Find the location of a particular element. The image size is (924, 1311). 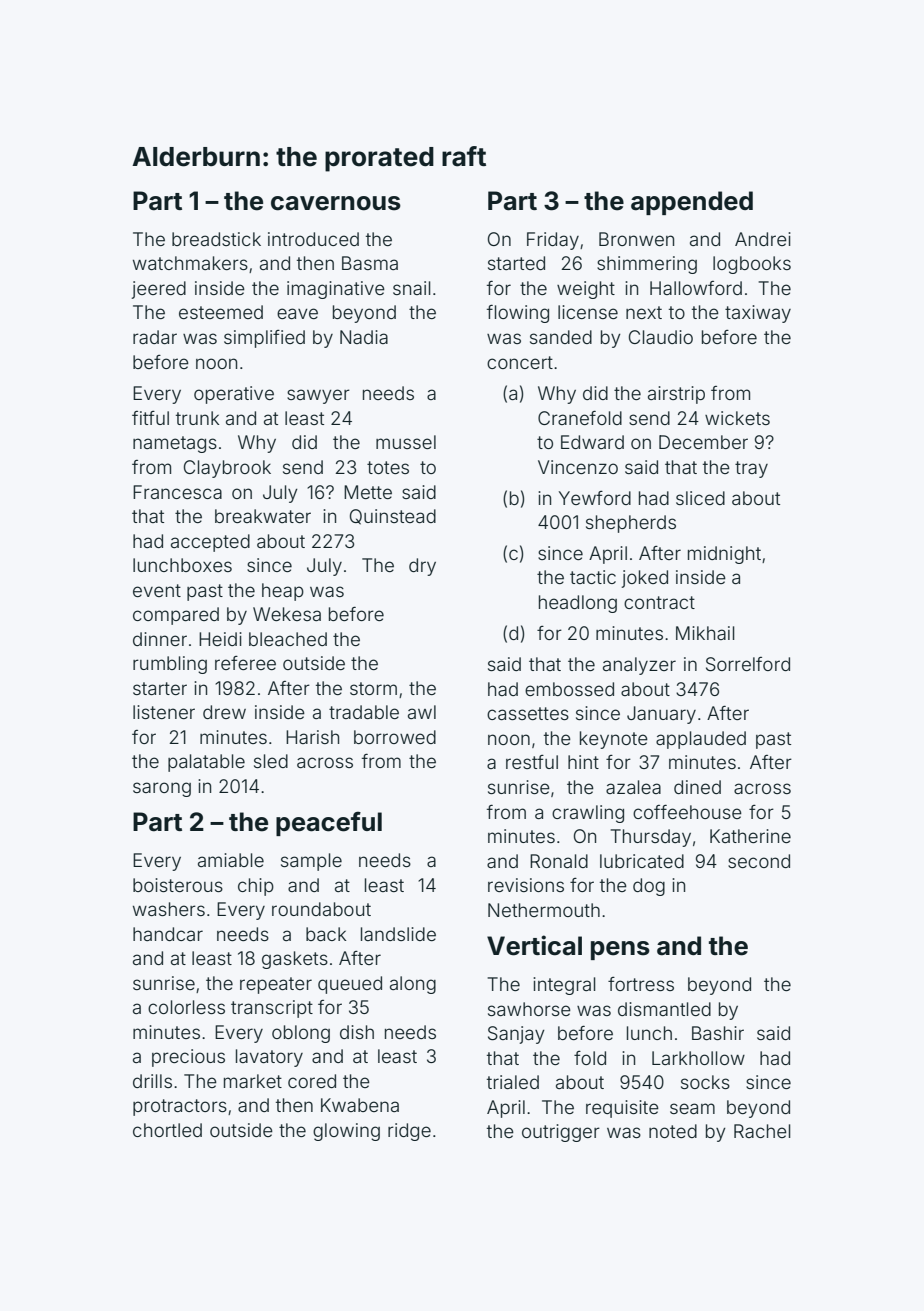

mussel is located at coordinates (406, 442).
